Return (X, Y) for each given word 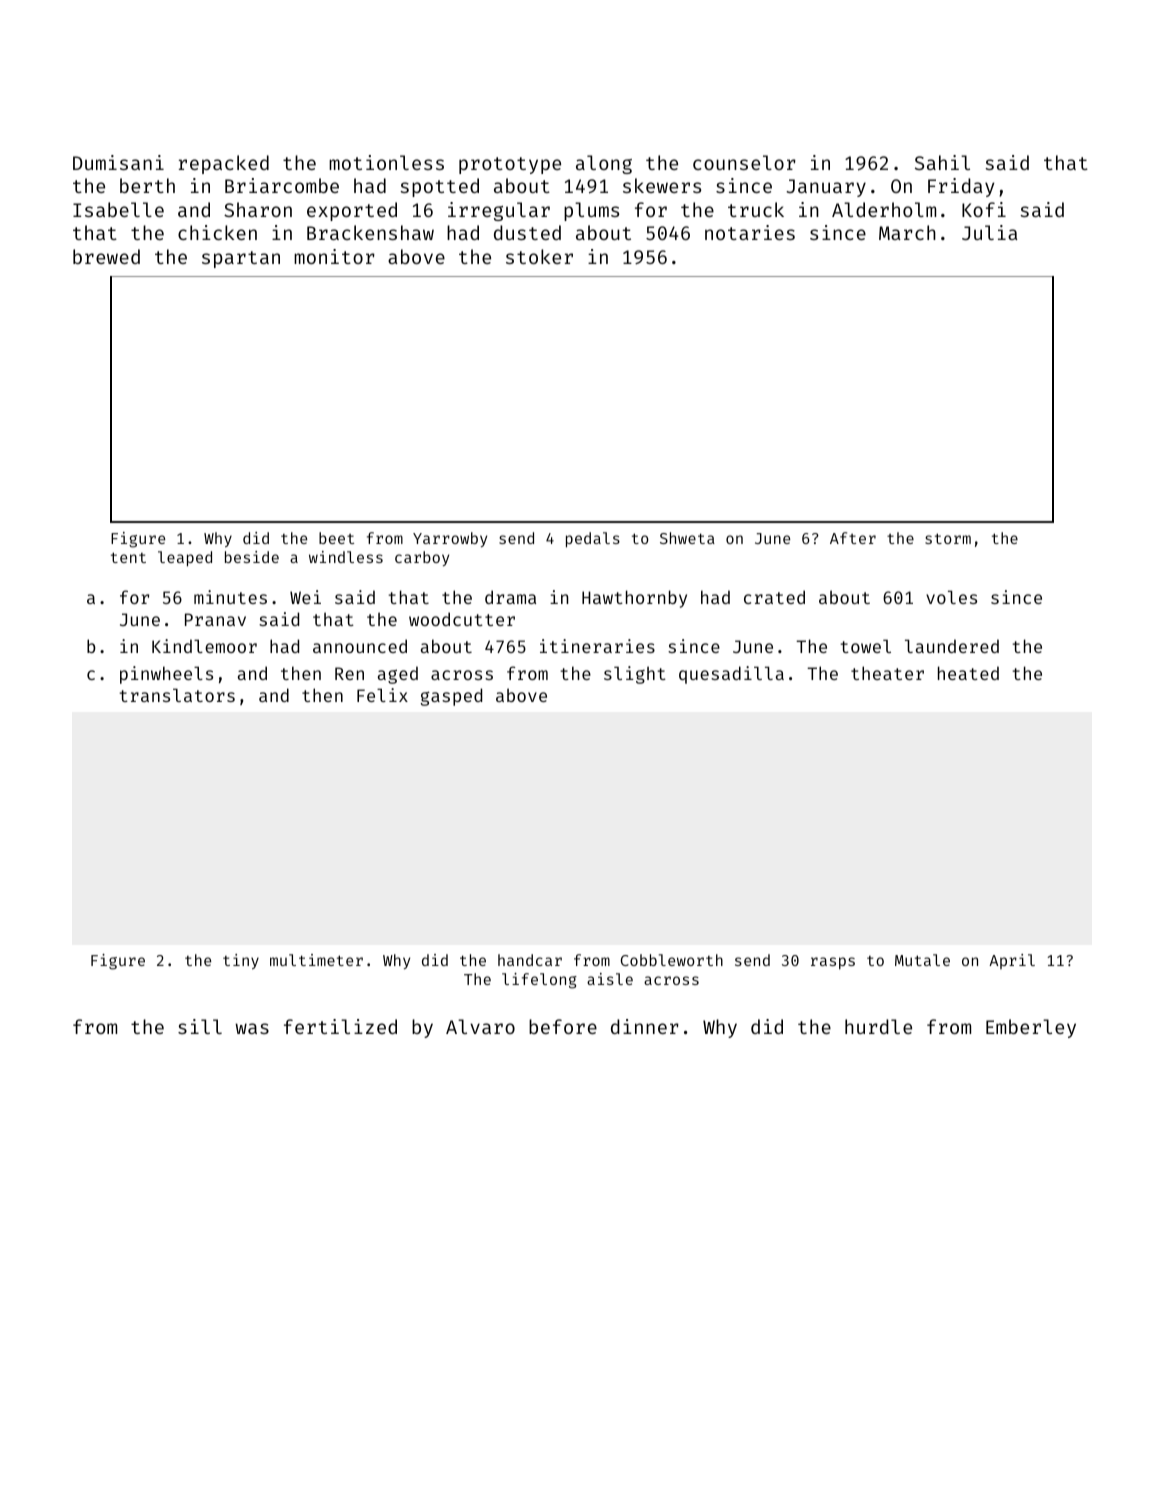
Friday (961, 187)
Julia (989, 232)
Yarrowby (450, 539)
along (604, 164)
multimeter (316, 960)
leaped (185, 559)
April (1012, 961)
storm (948, 538)
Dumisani (118, 162)
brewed (106, 256)
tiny (241, 961)
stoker (539, 256)
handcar (530, 960)
